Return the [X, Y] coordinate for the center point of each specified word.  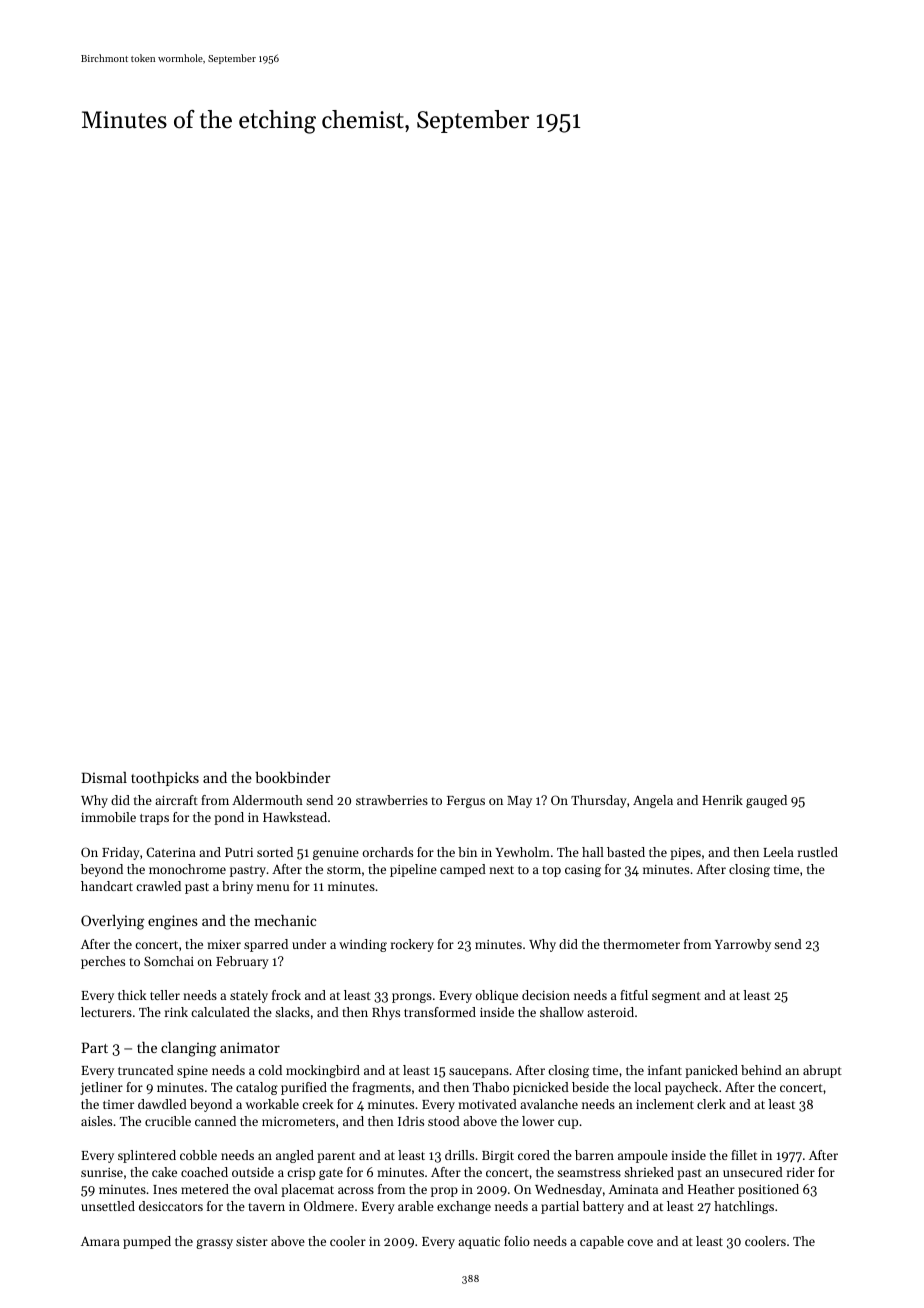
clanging [189, 1049]
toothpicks [165, 779]
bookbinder [293, 777]
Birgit [498, 1157]
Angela [653, 801]
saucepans [479, 1073]
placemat [307, 1190]
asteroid [610, 1012]
